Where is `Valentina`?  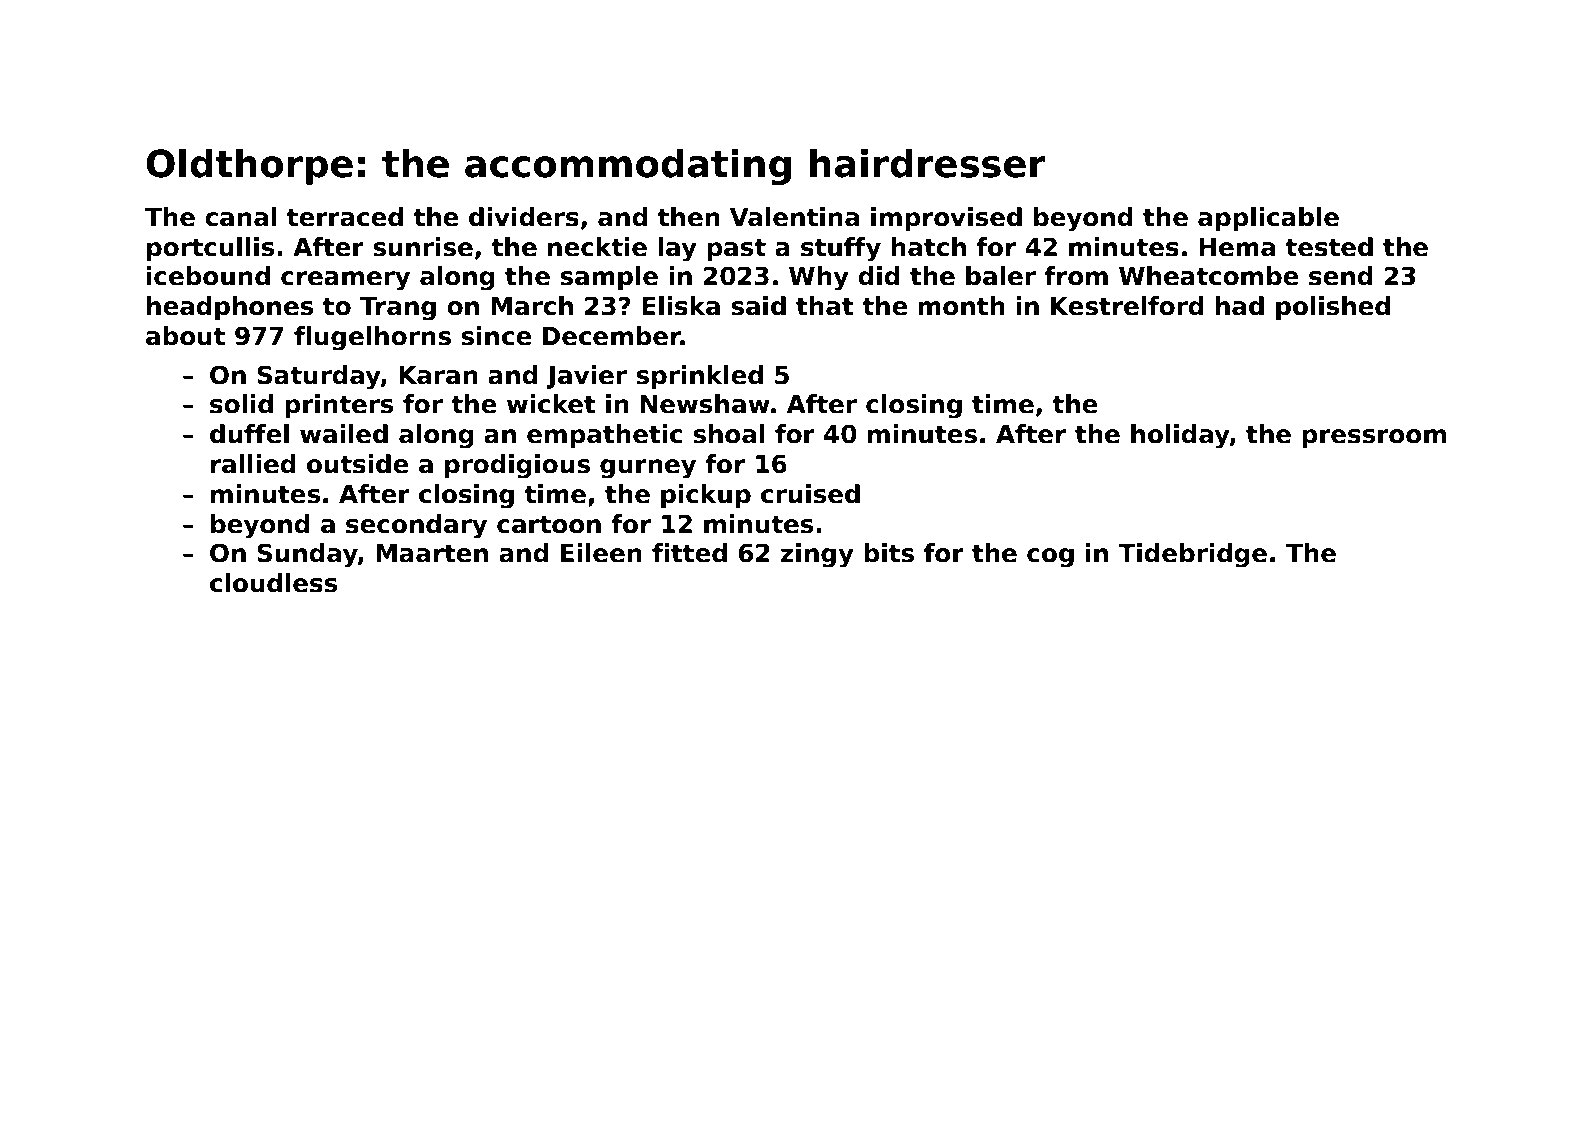
Valentina is located at coordinates (794, 217).
